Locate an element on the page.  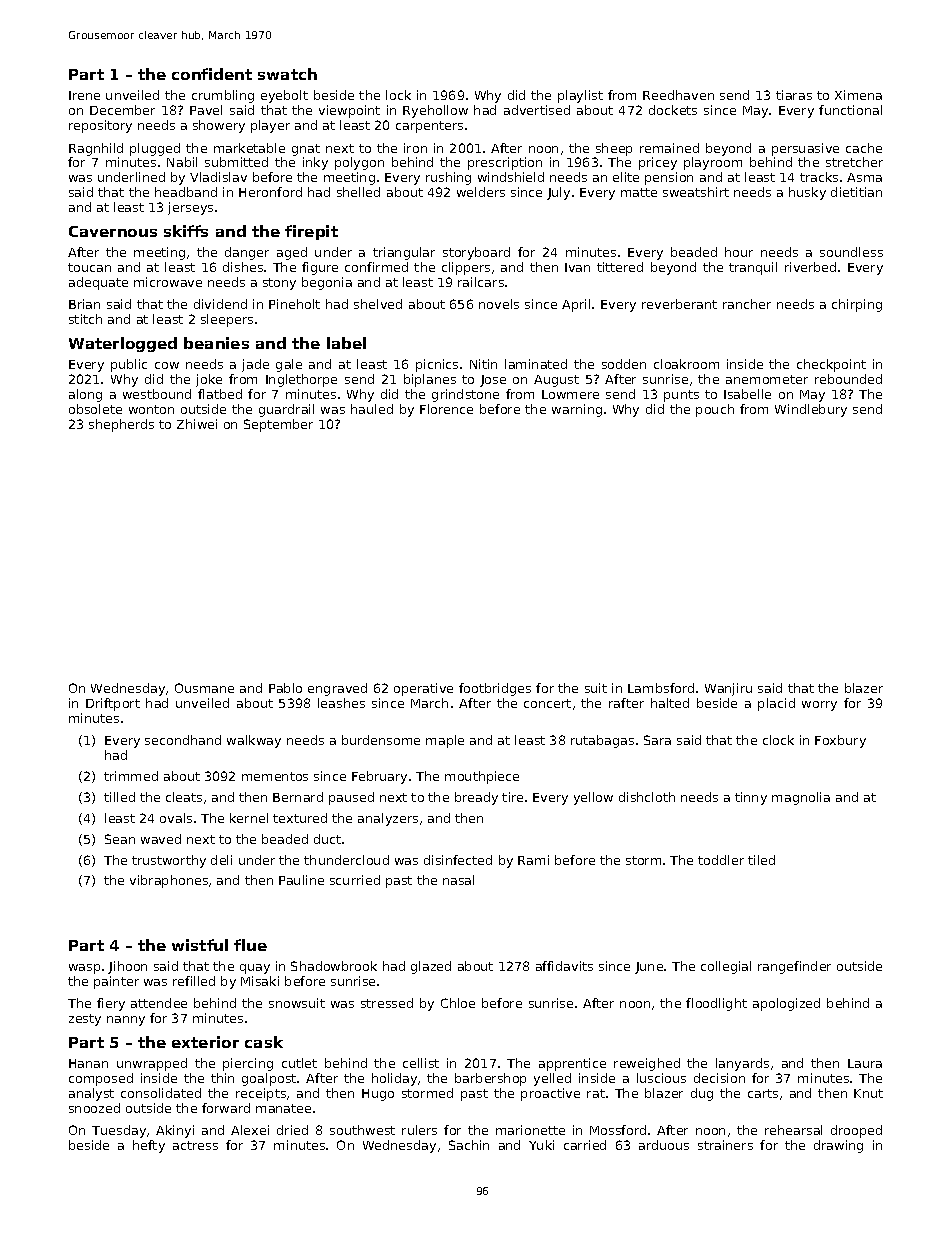
rulers is located at coordinates (419, 1130).
